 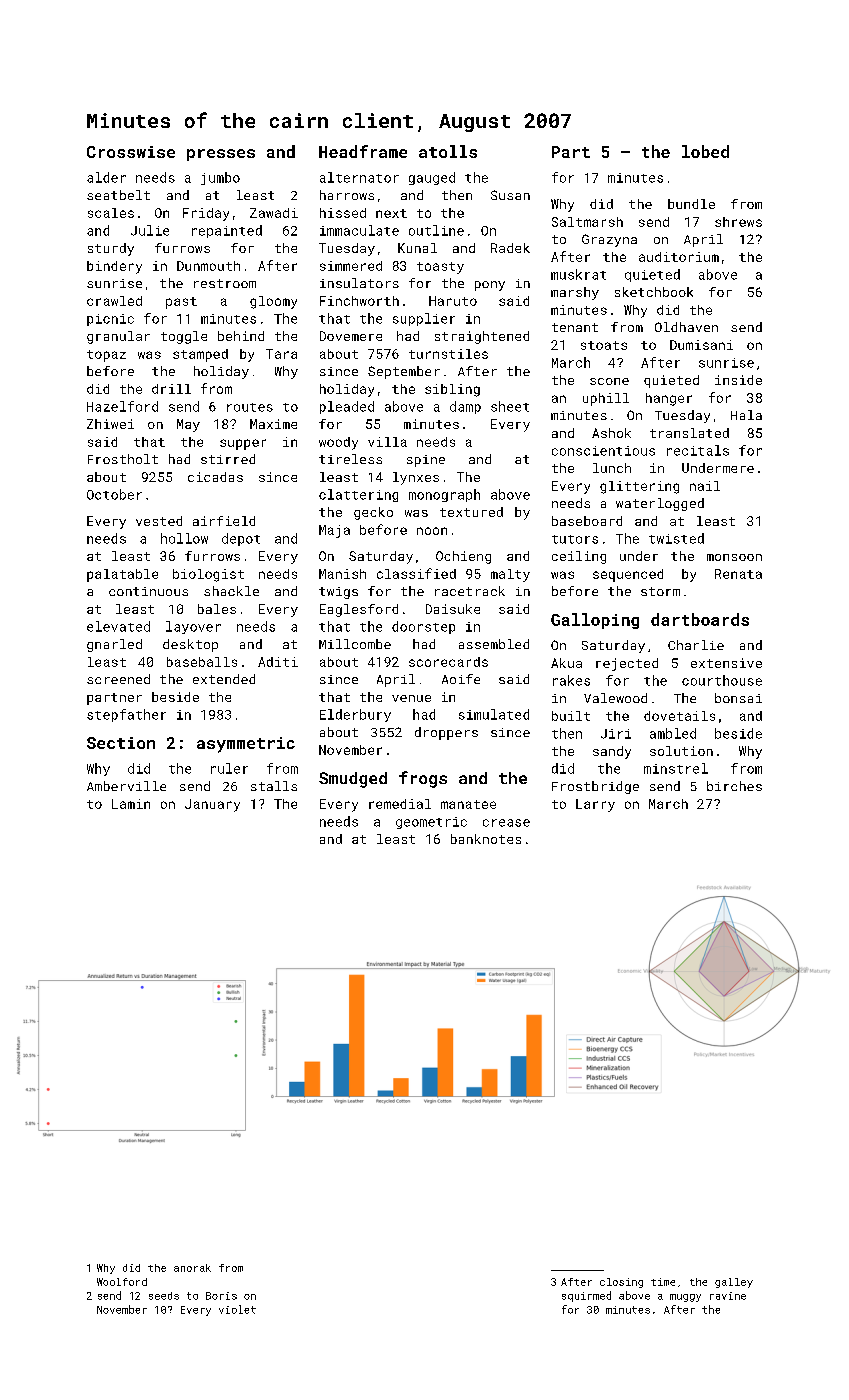 What do you see at coordinates (698, 450) in the page?
I see `recitals` at bounding box center [698, 450].
